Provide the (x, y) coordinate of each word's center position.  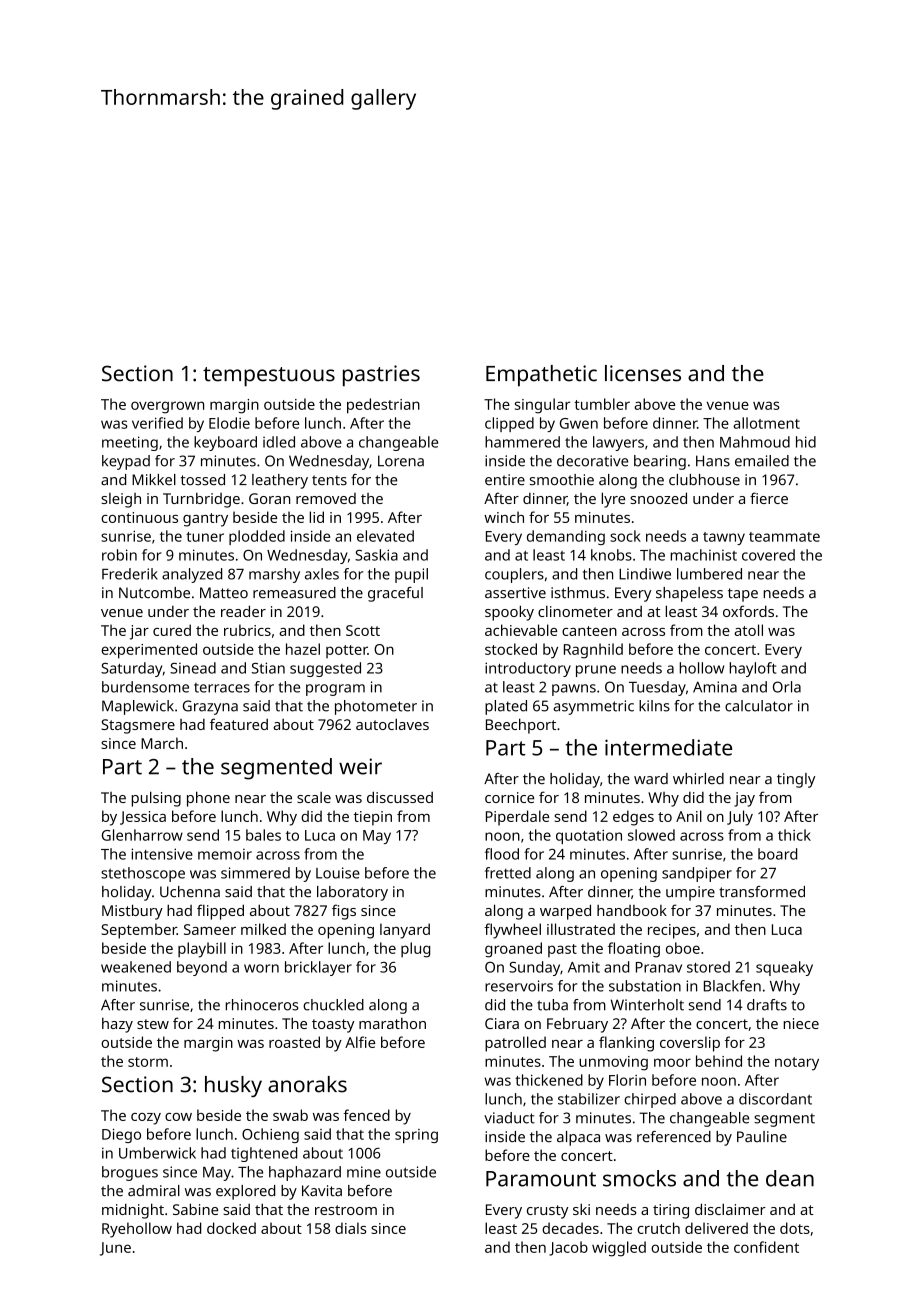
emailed (762, 461)
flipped (220, 912)
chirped (650, 1100)
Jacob (568, 1248)
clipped (509, 424)
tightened (264, 1154)
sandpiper (697, 874)
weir (360, 766)
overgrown (167, 407)
